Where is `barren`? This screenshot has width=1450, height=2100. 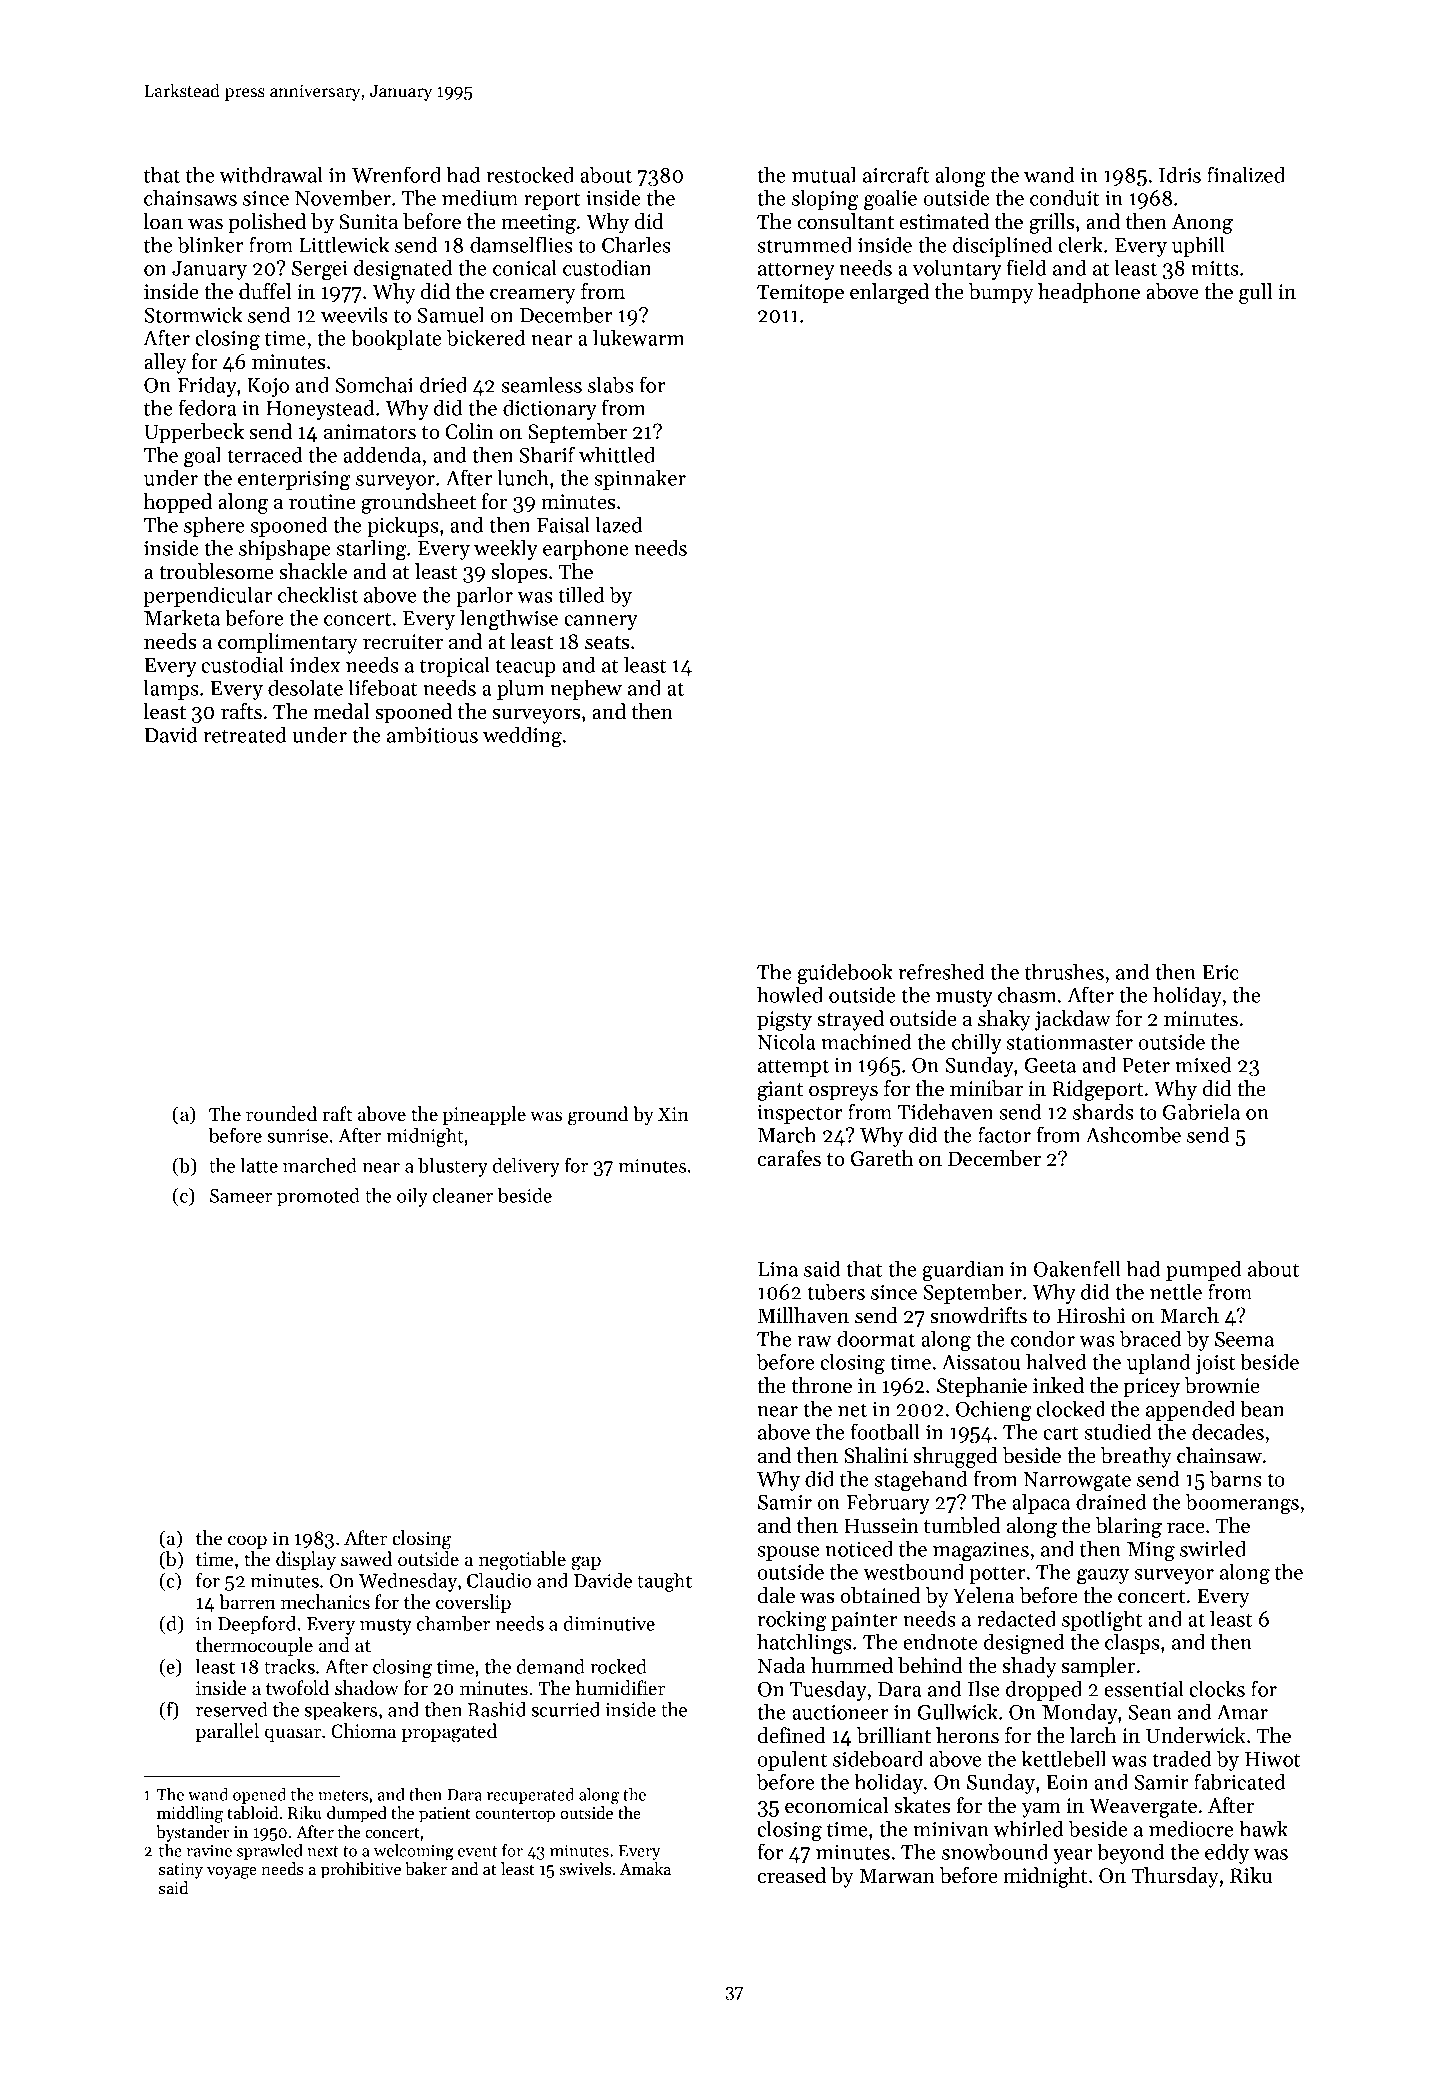 barren is located at coordinates (247, 1602).
